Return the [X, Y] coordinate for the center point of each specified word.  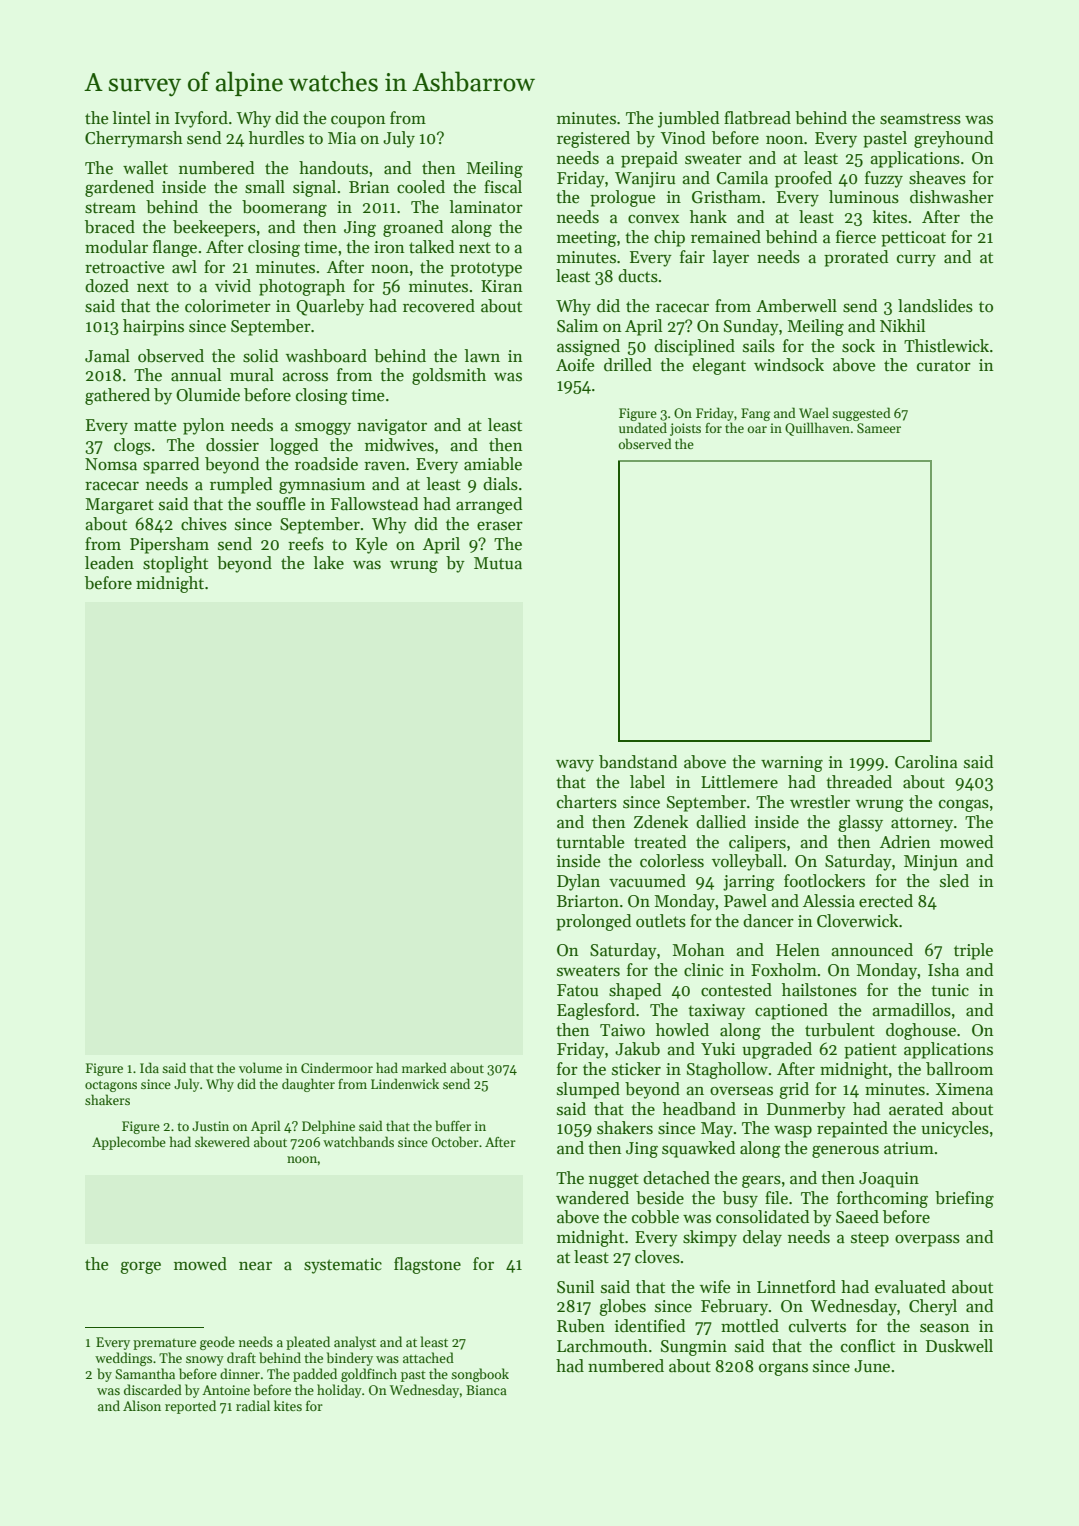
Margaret [120, 506]
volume [260, 1067]
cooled [421, 187]
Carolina [926, 762]
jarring [749, 883]
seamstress [920, 119]
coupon [358, 122]
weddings [123, 1359]
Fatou [577, 990]
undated [643, 427]
